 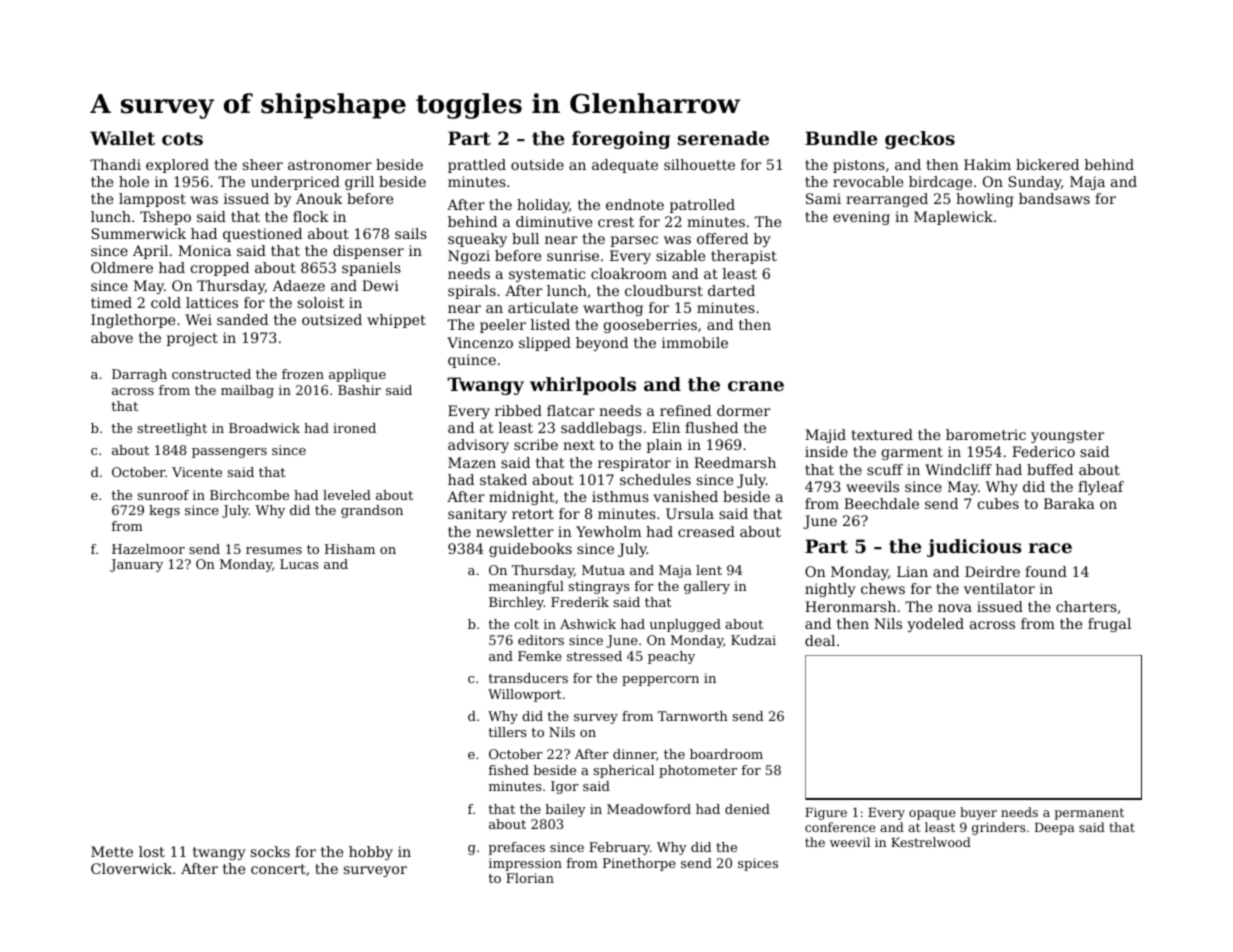 What do you see at coordinates (152, 200) in the screenshot?
I see `lamppost` at bounding box center [152, 200].
